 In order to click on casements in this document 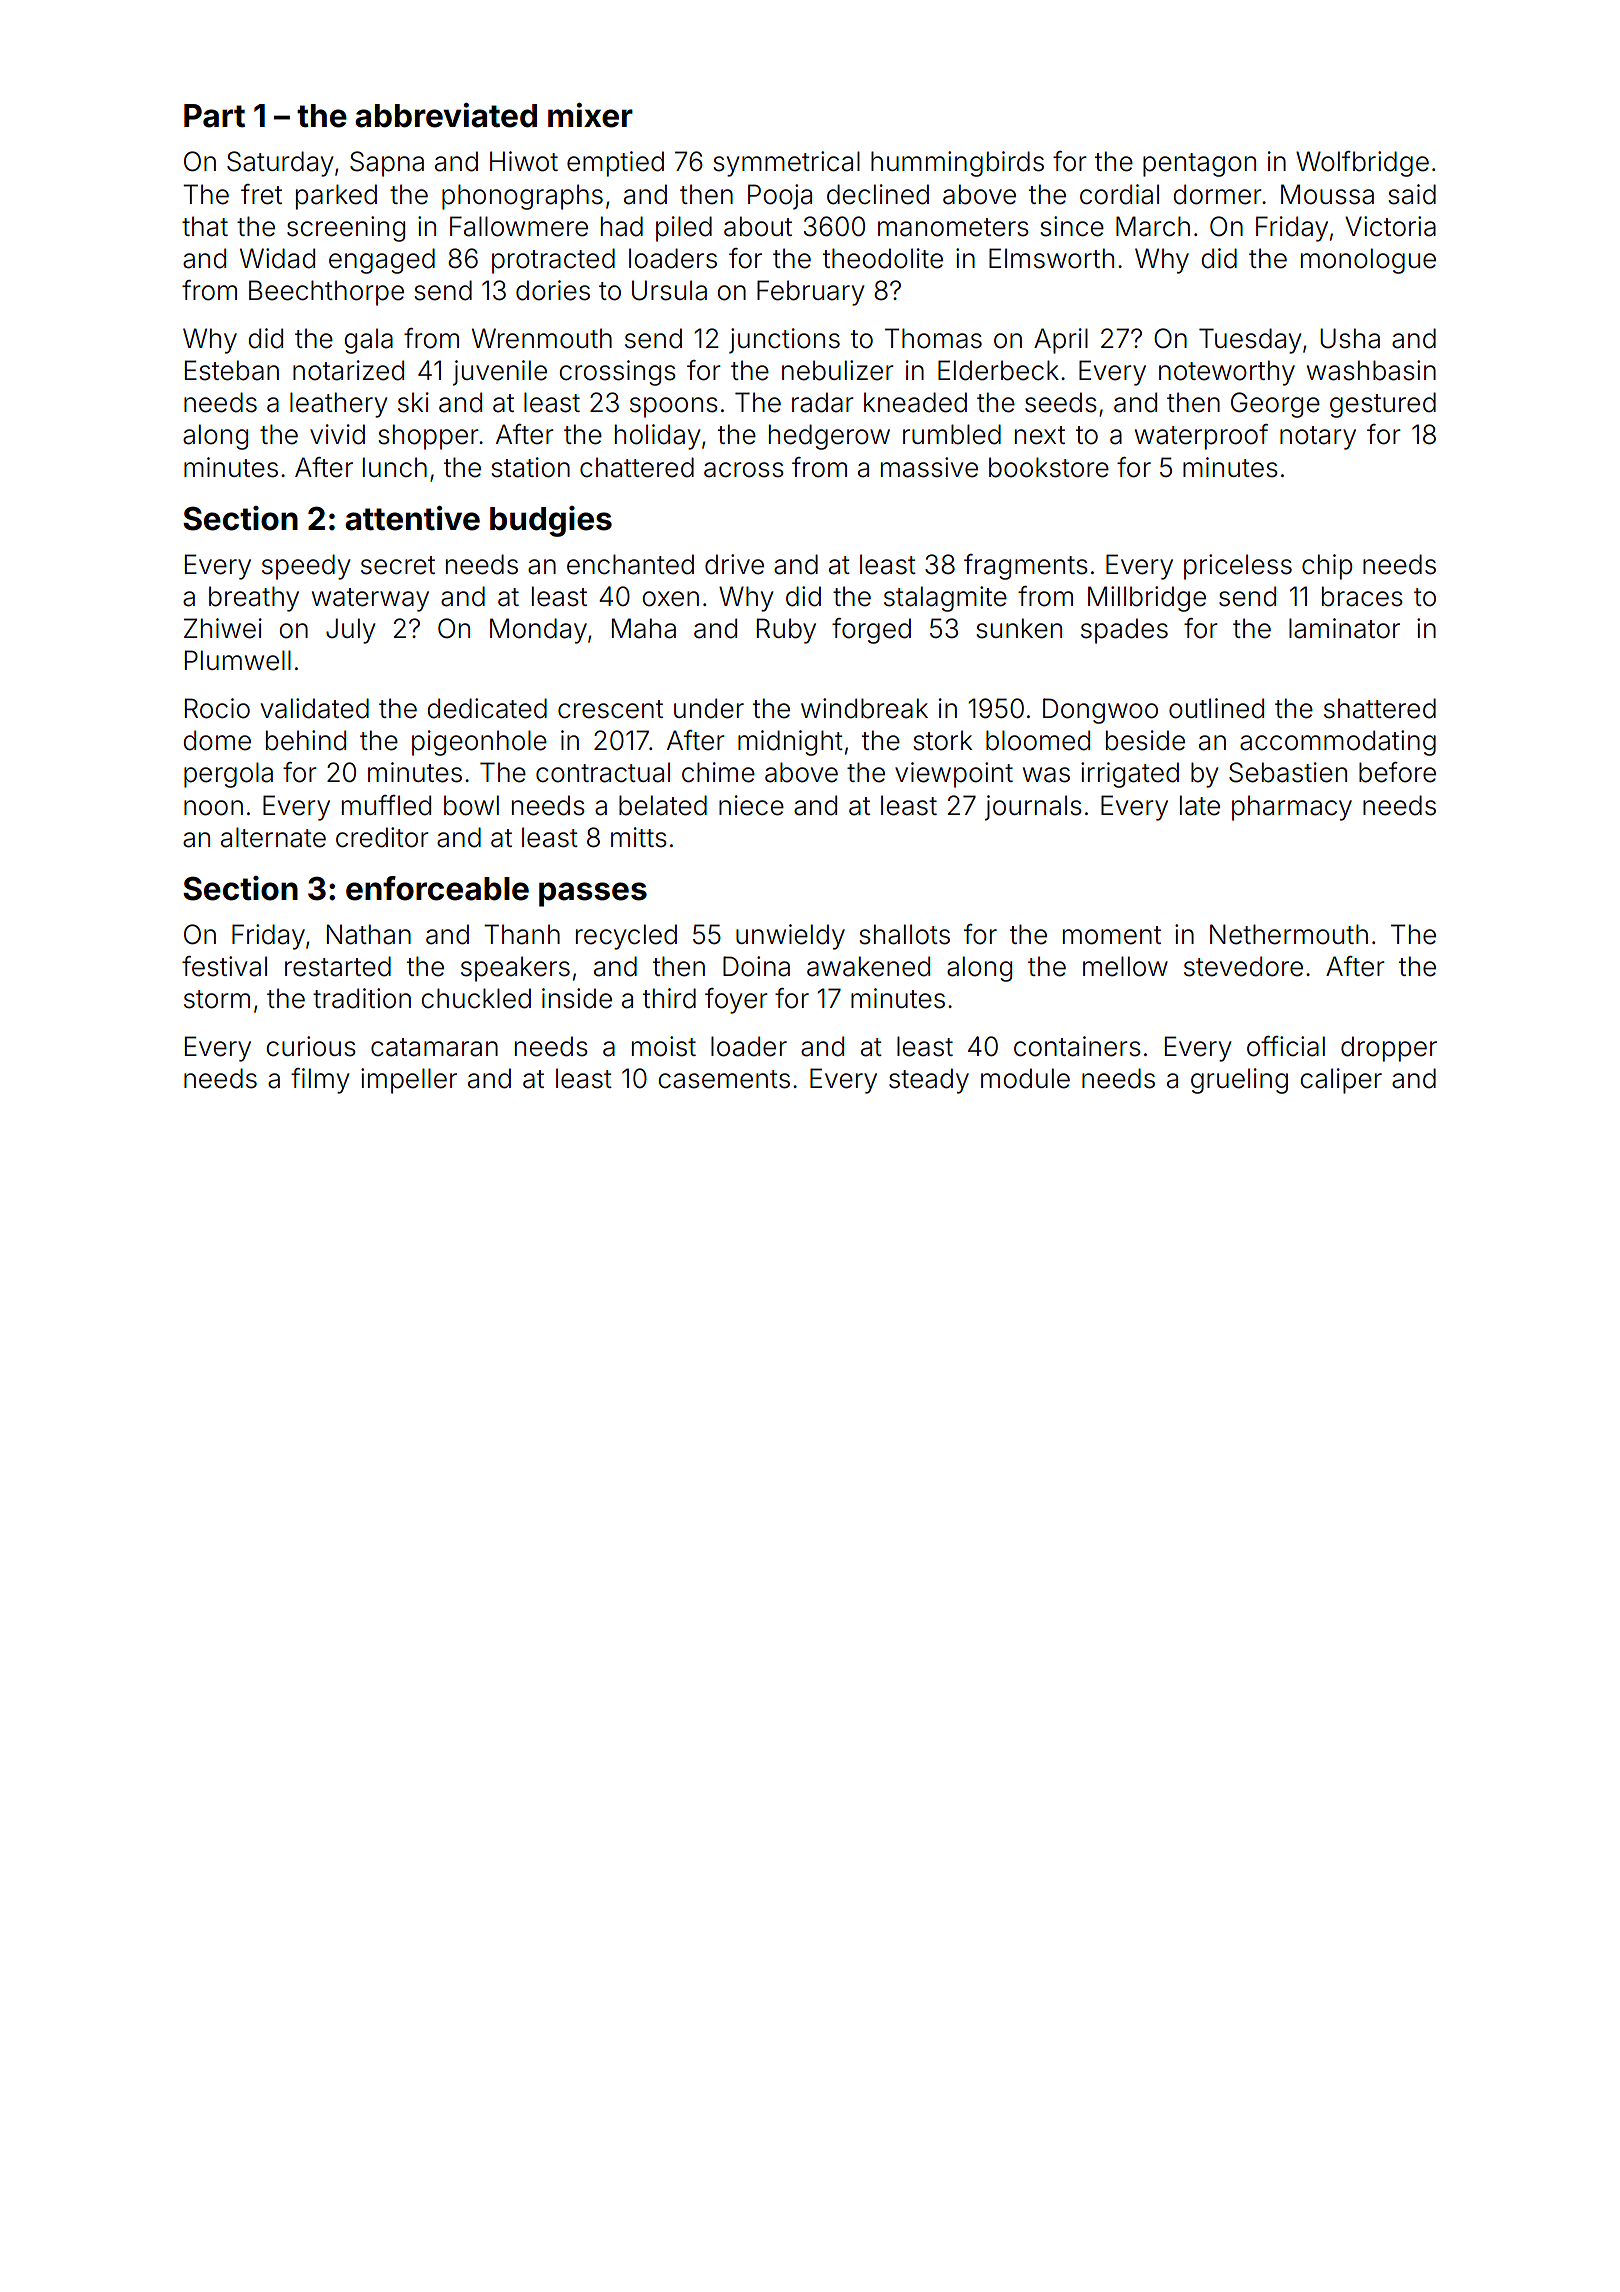, I will do `click(724, 1079)`.
